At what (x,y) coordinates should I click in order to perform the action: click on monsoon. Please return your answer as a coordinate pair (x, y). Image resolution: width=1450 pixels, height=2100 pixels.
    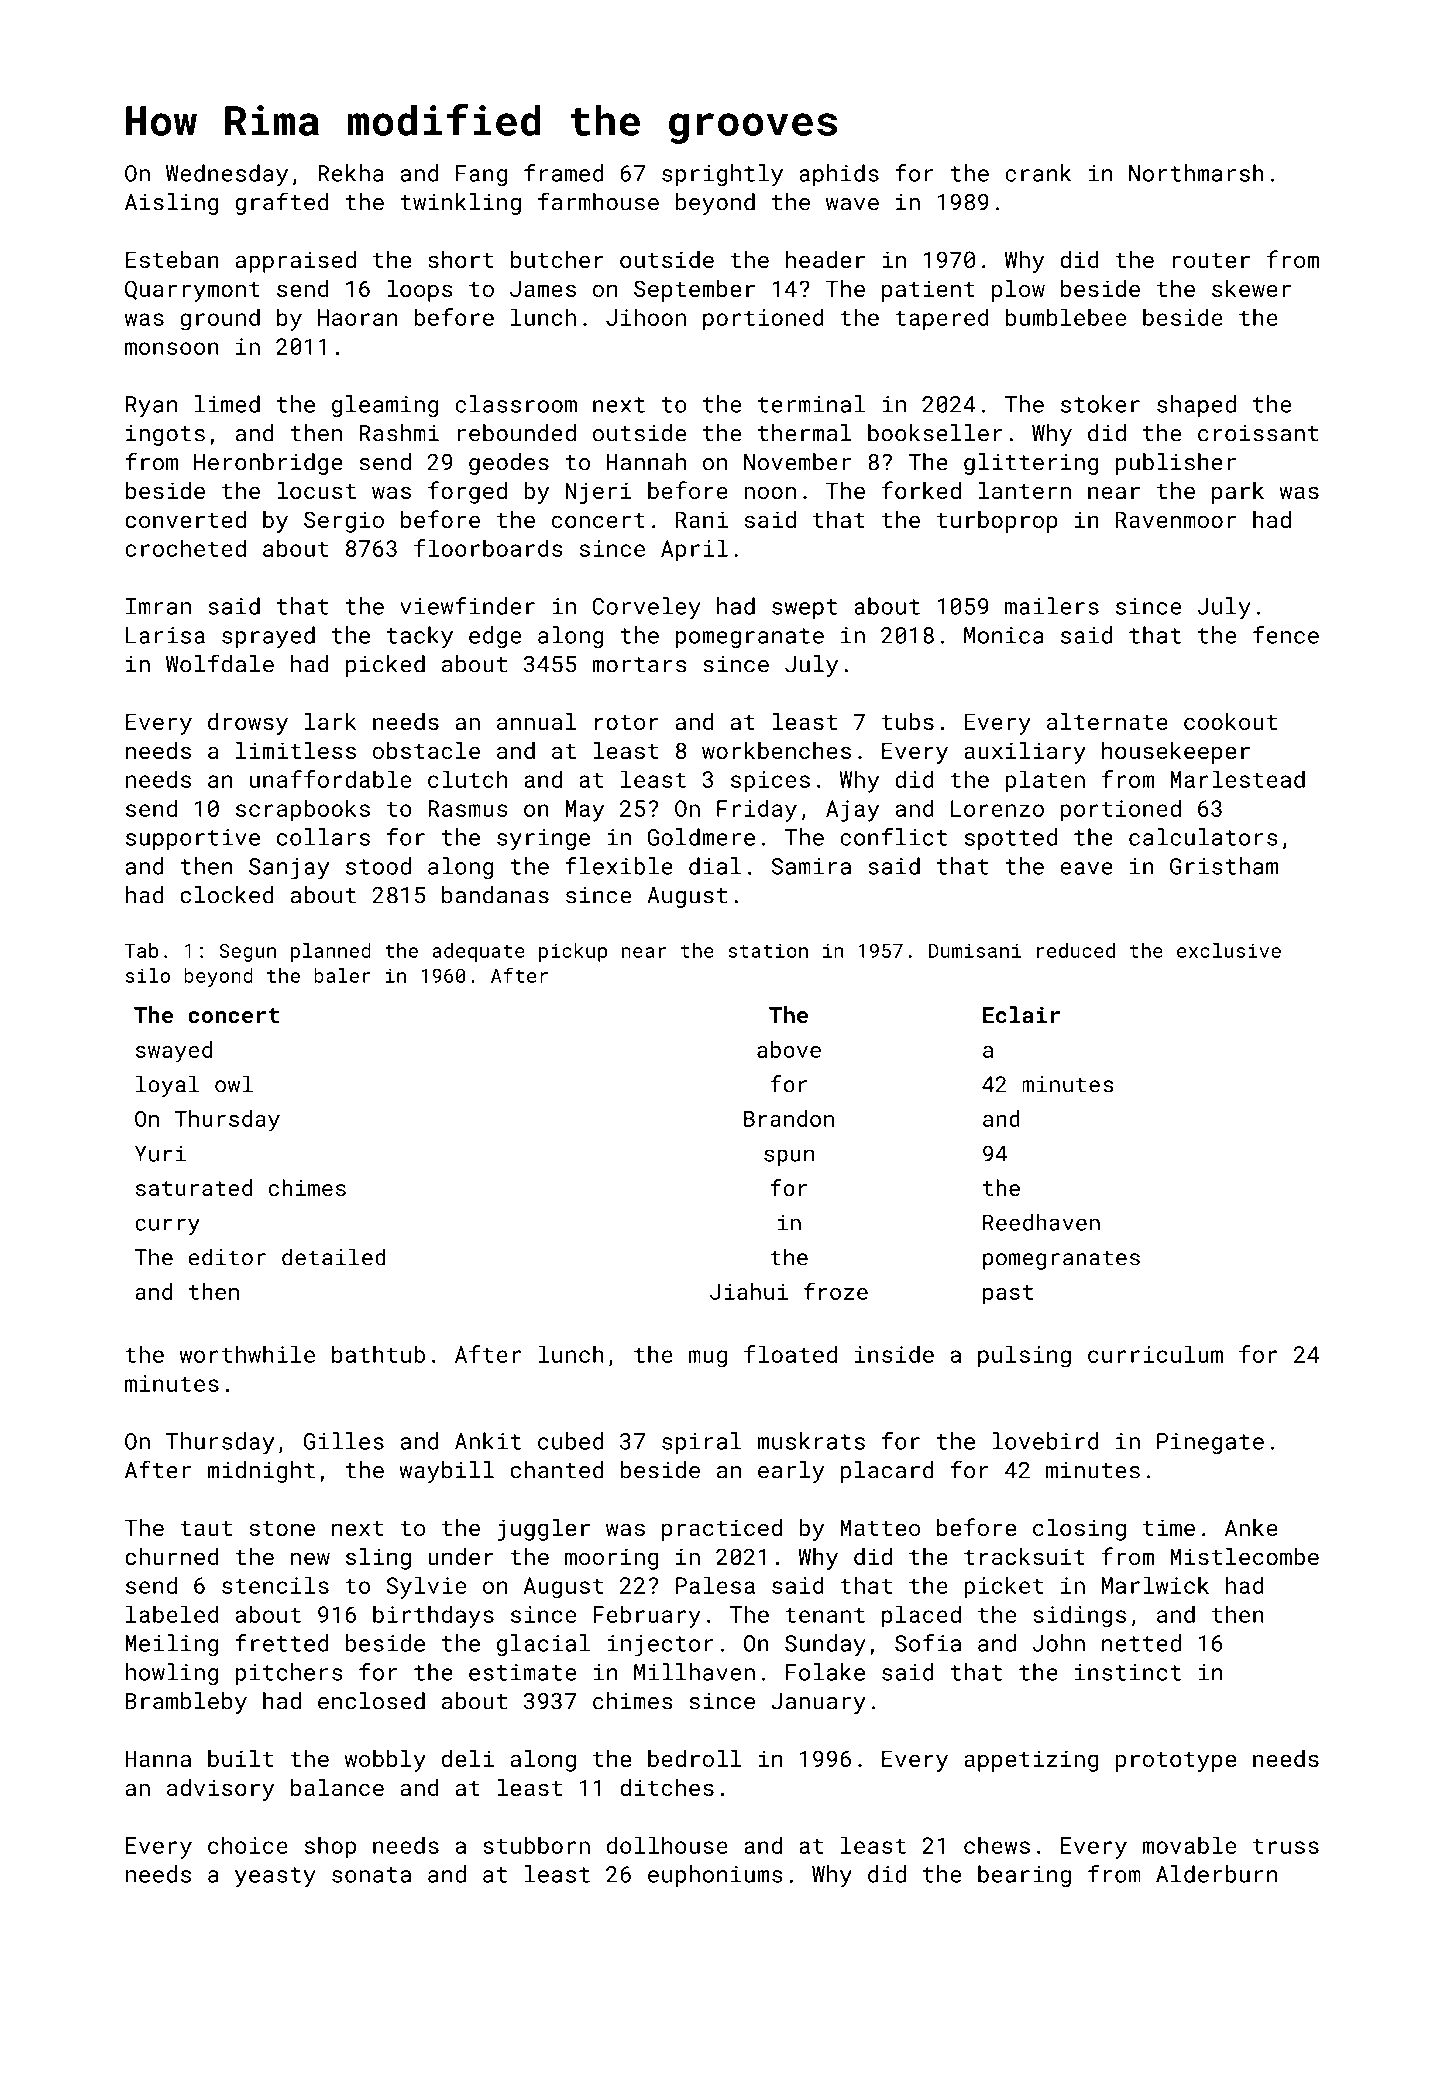
    Looking at the image, I should click on (172, 348).
